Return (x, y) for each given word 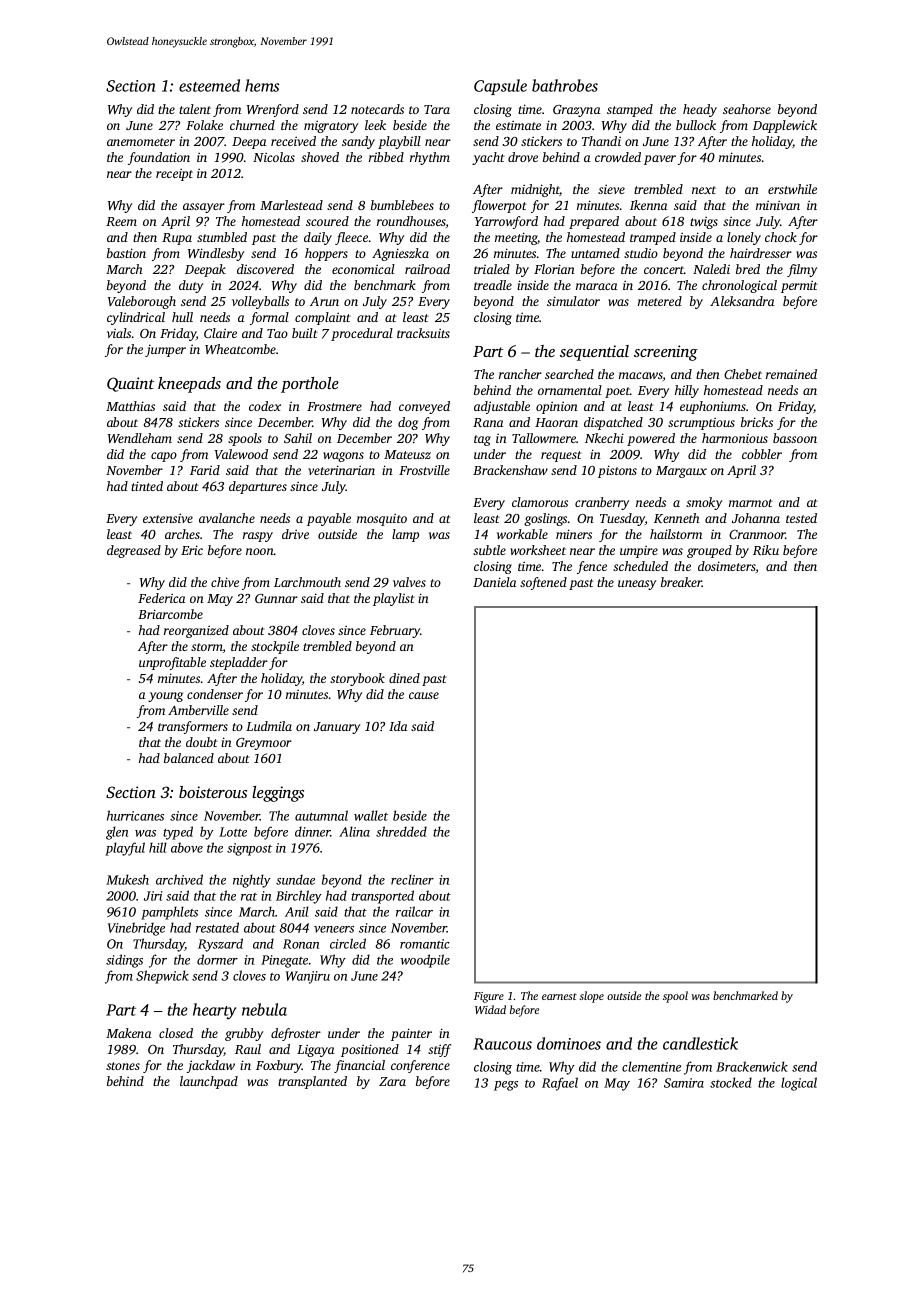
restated (217, 927)
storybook (357, 679)
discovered (265, 269)
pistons (617, 471)
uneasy (637, 585)
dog (408, 423)
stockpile (275, 647)
